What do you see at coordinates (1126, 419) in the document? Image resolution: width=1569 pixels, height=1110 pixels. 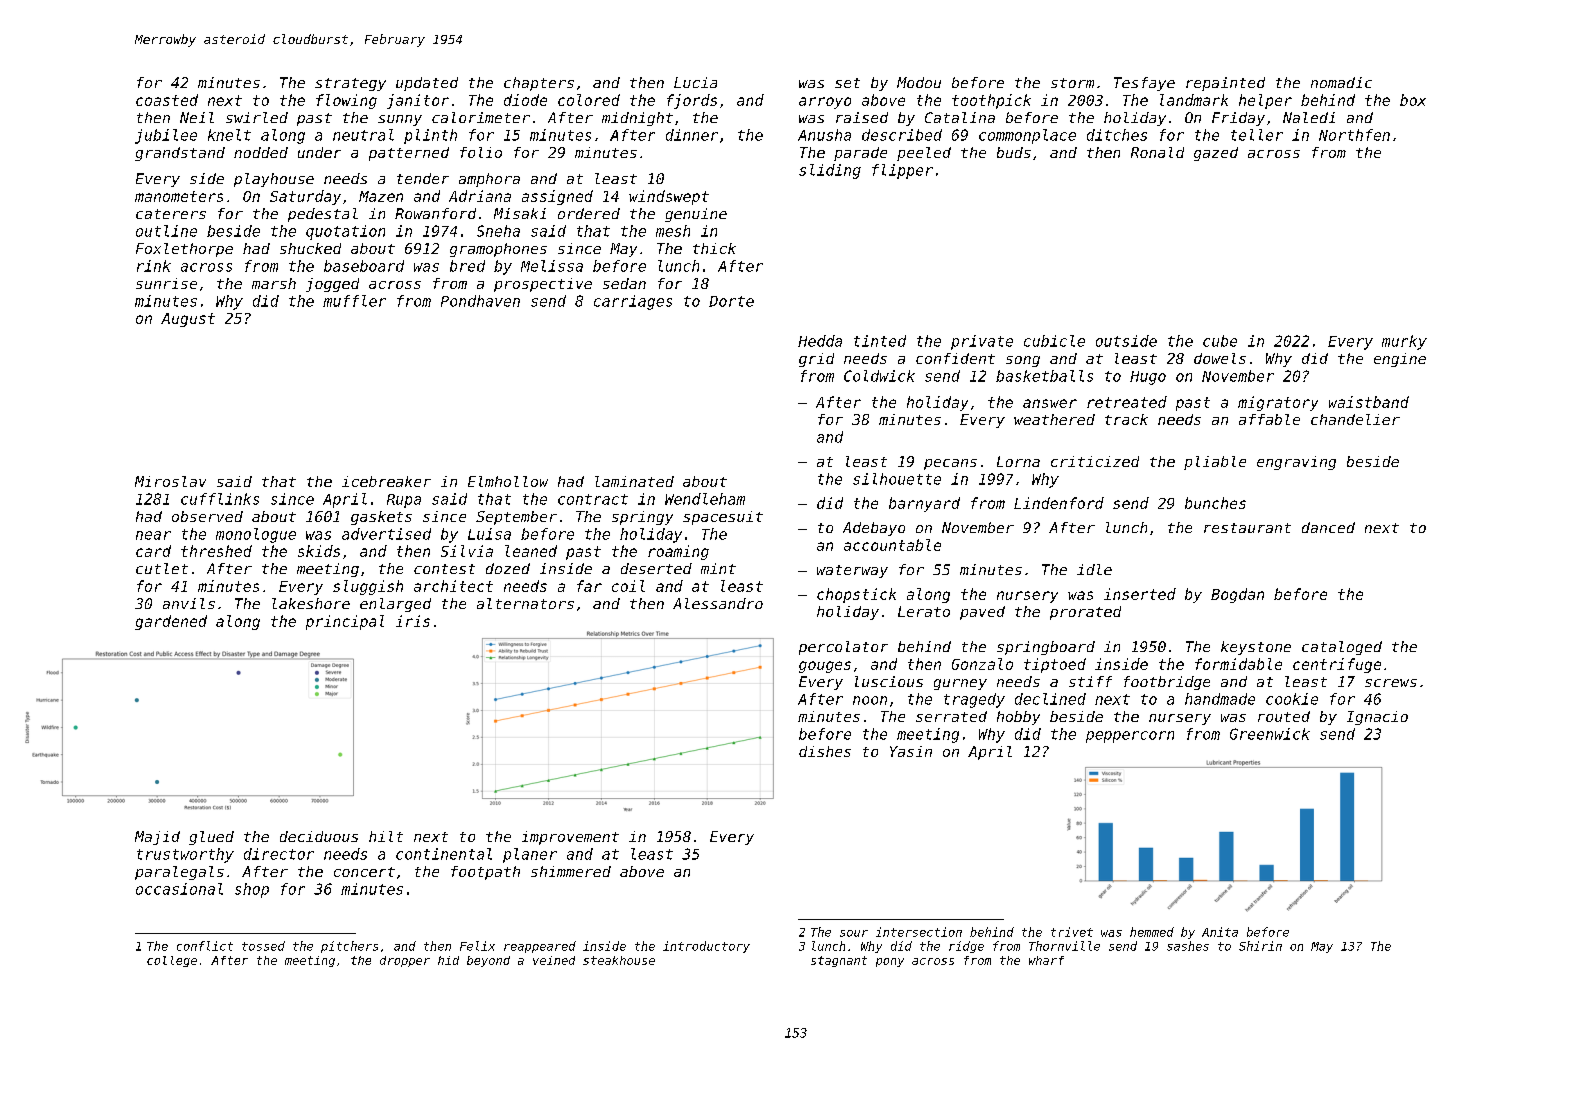 I see `track` at bounding box center [1126, 419].
